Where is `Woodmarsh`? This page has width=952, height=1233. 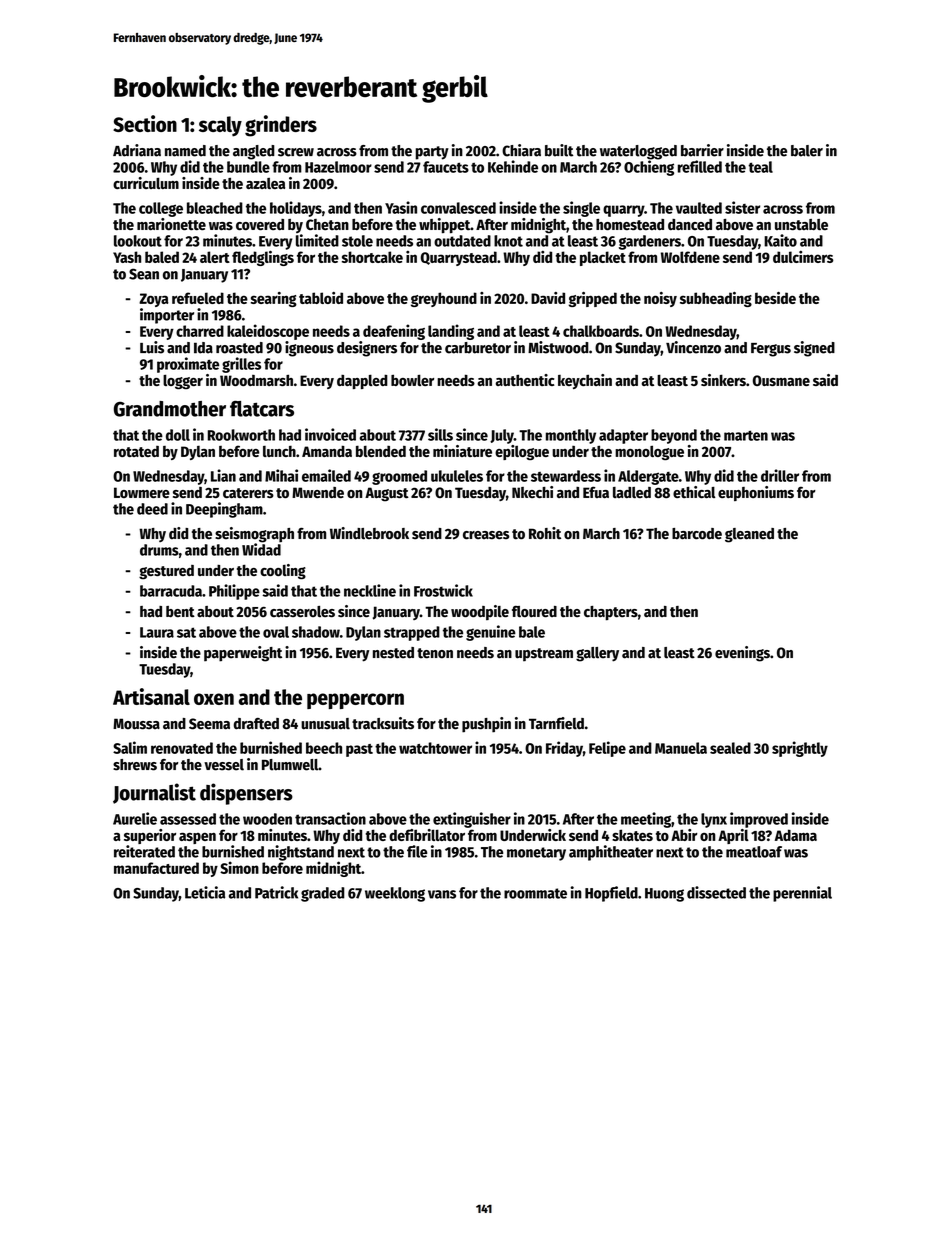 Woodmarsh is located at coordinates (256, 380).
